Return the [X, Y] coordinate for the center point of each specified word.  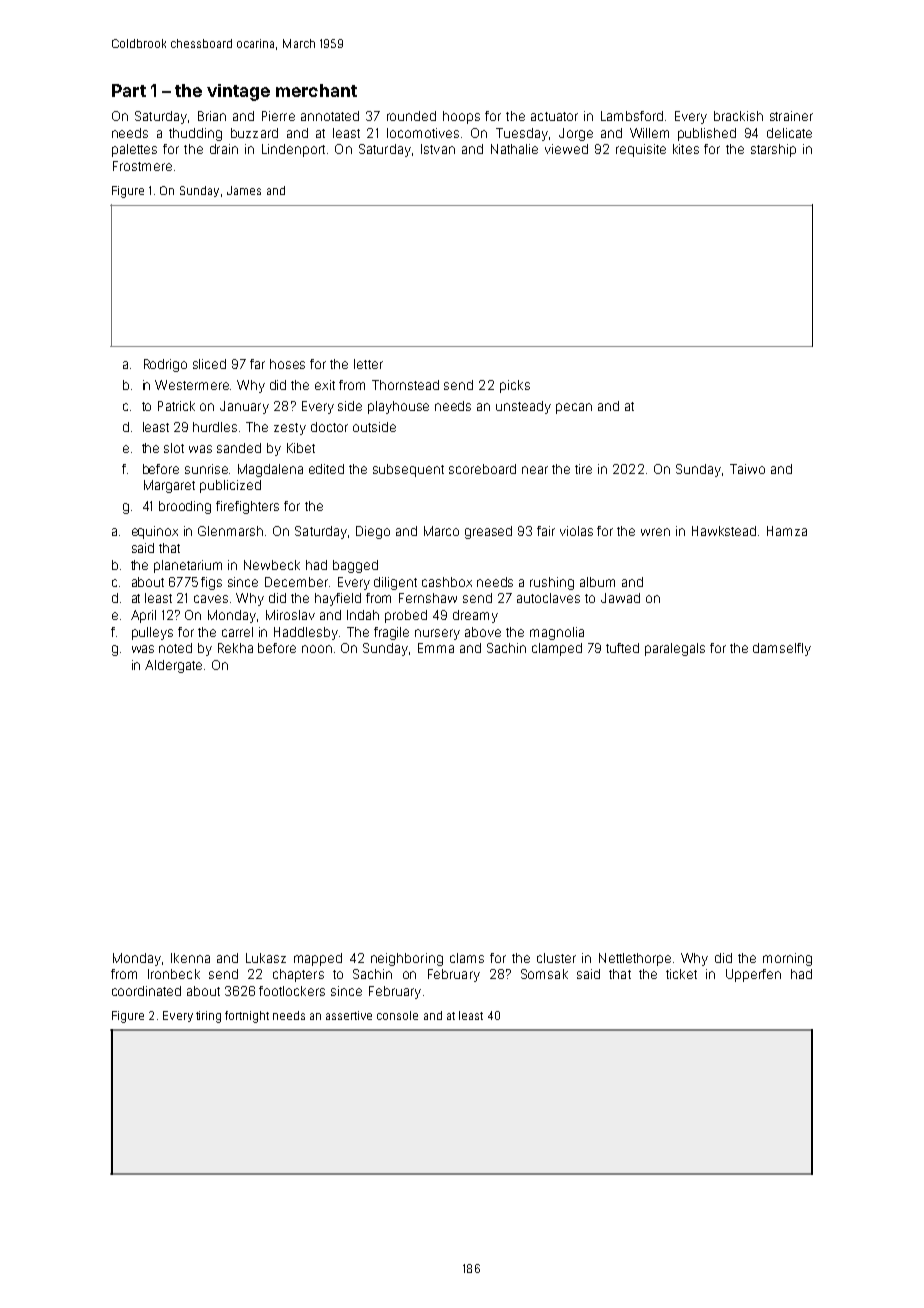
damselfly [782, 649]
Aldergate [173, 666]
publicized [230, 486]
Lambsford [632, 116]
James [244, 190]
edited [326, 469]
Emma [436, 648]
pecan [574, 408]
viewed [566, 149]
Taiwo [747, 469]
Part [129, 90]
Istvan [438, 149]
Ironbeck [174, 974]
